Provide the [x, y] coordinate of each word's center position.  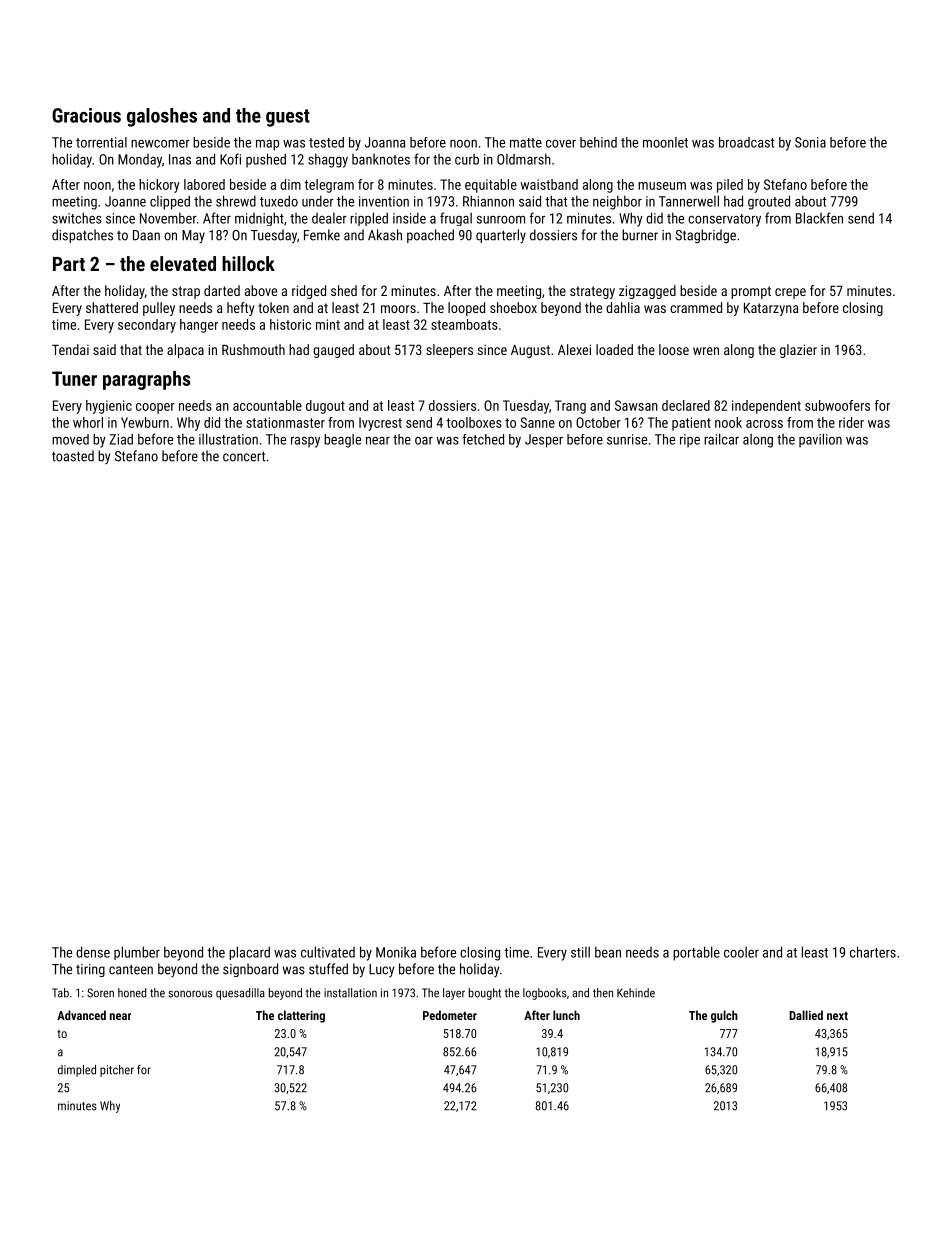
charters [873, 952]
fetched [483, 439]
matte [526, 143]
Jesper [544, 441]
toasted [73, 456]
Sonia [810, 142]
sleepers [449, 351]
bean [608, 952]
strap [186, 292]
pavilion [820, 440]
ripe [690, 441]
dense [93, 952]
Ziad [121, 439]
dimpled [77, 1071]
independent [766, 407]
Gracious [86, 115]
